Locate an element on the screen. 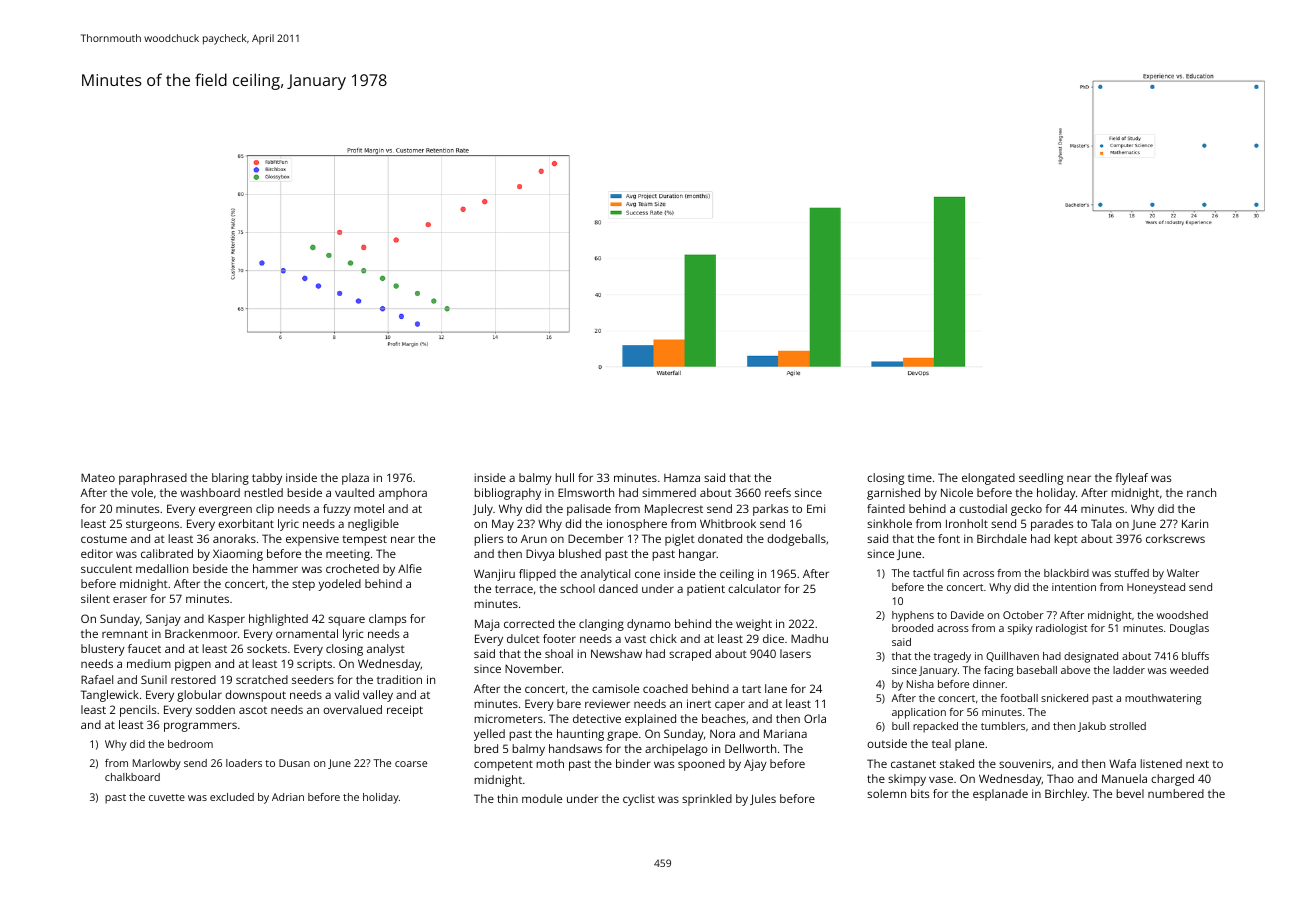 The height and width of the screenshot is (924, 1308). Maplecrest is located at coordinates (674, 510).
